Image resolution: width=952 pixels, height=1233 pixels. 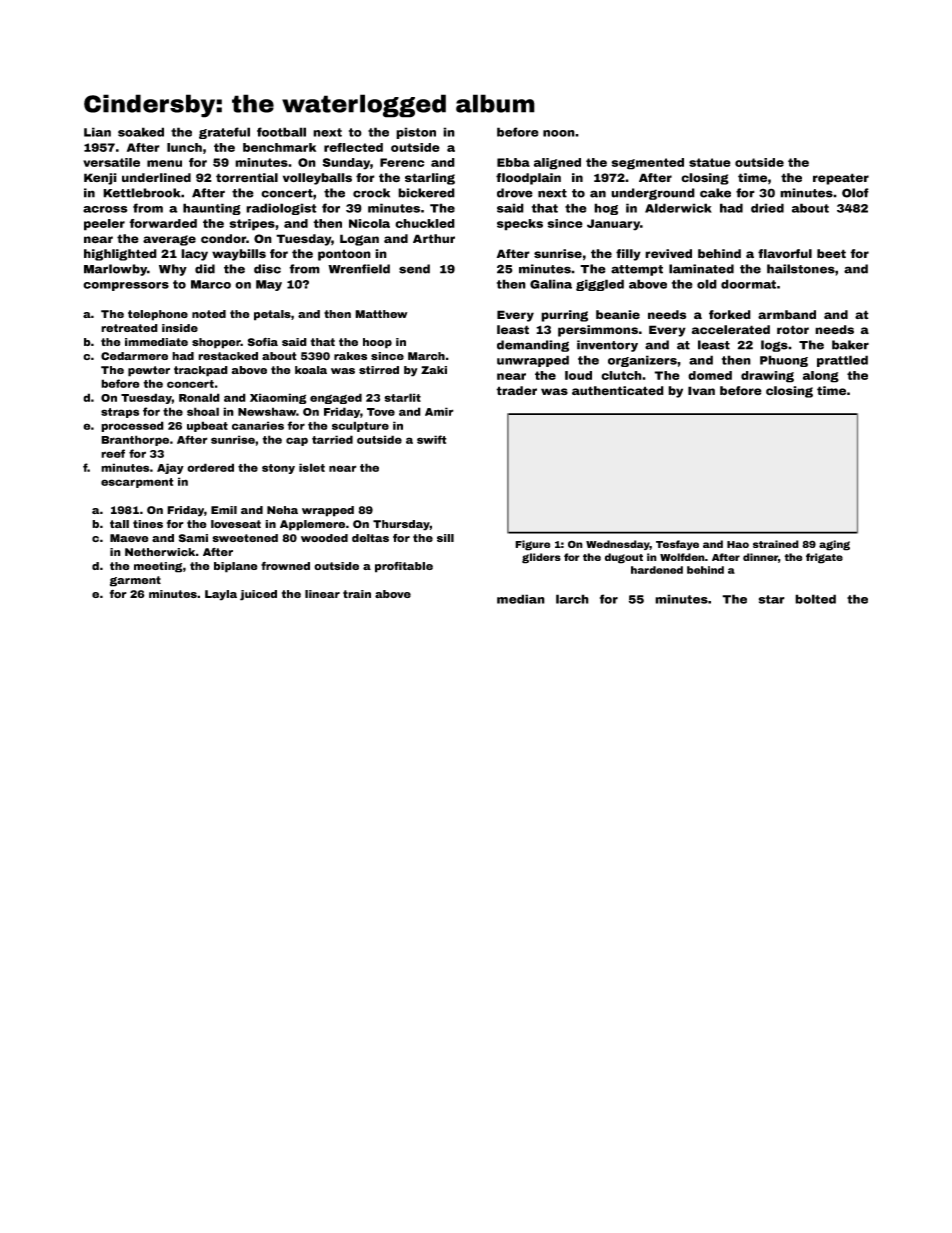 I want to click on piston, so click(x=416, y=133).
